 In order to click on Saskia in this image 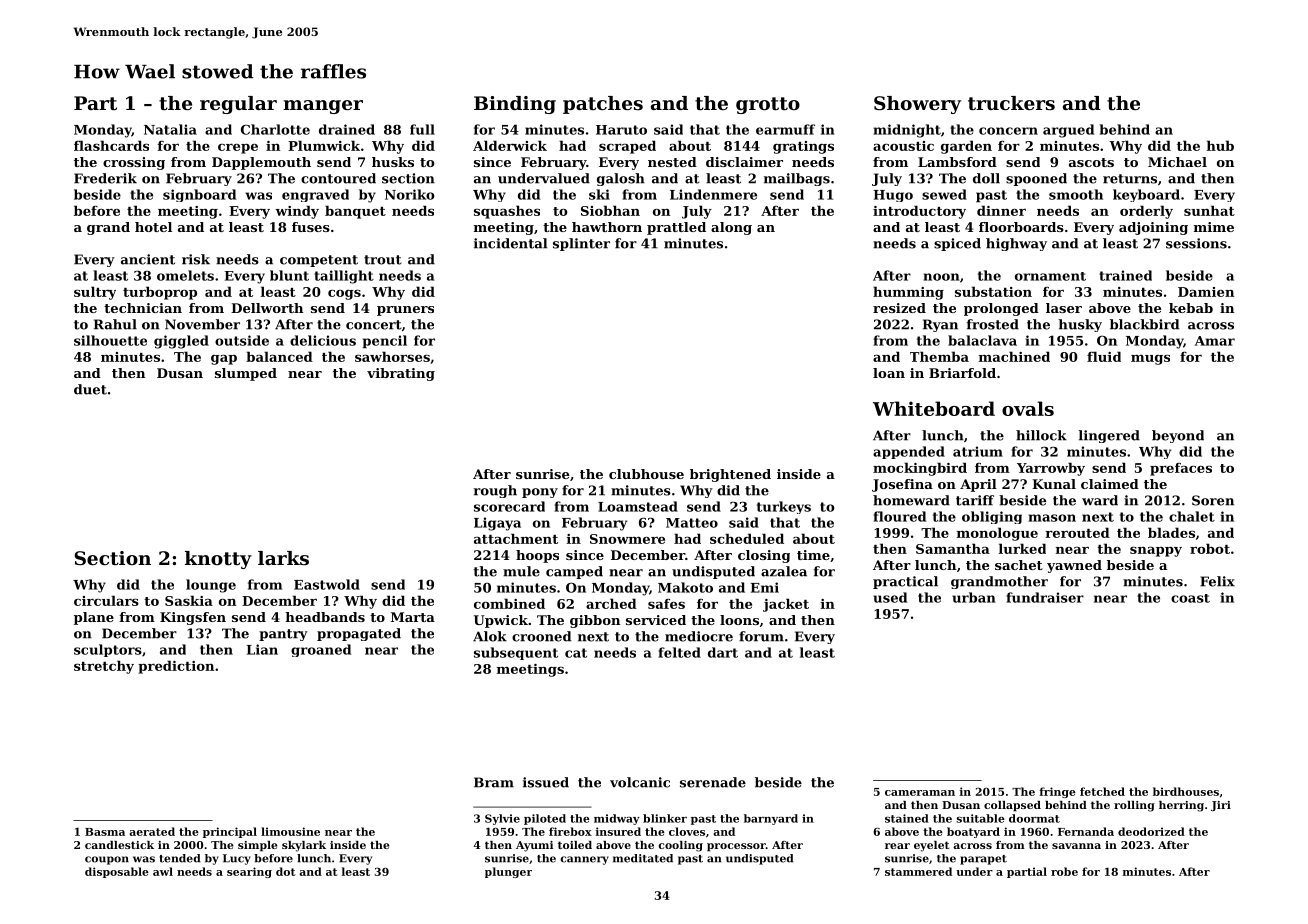, I will do `click(189, 600)`.
